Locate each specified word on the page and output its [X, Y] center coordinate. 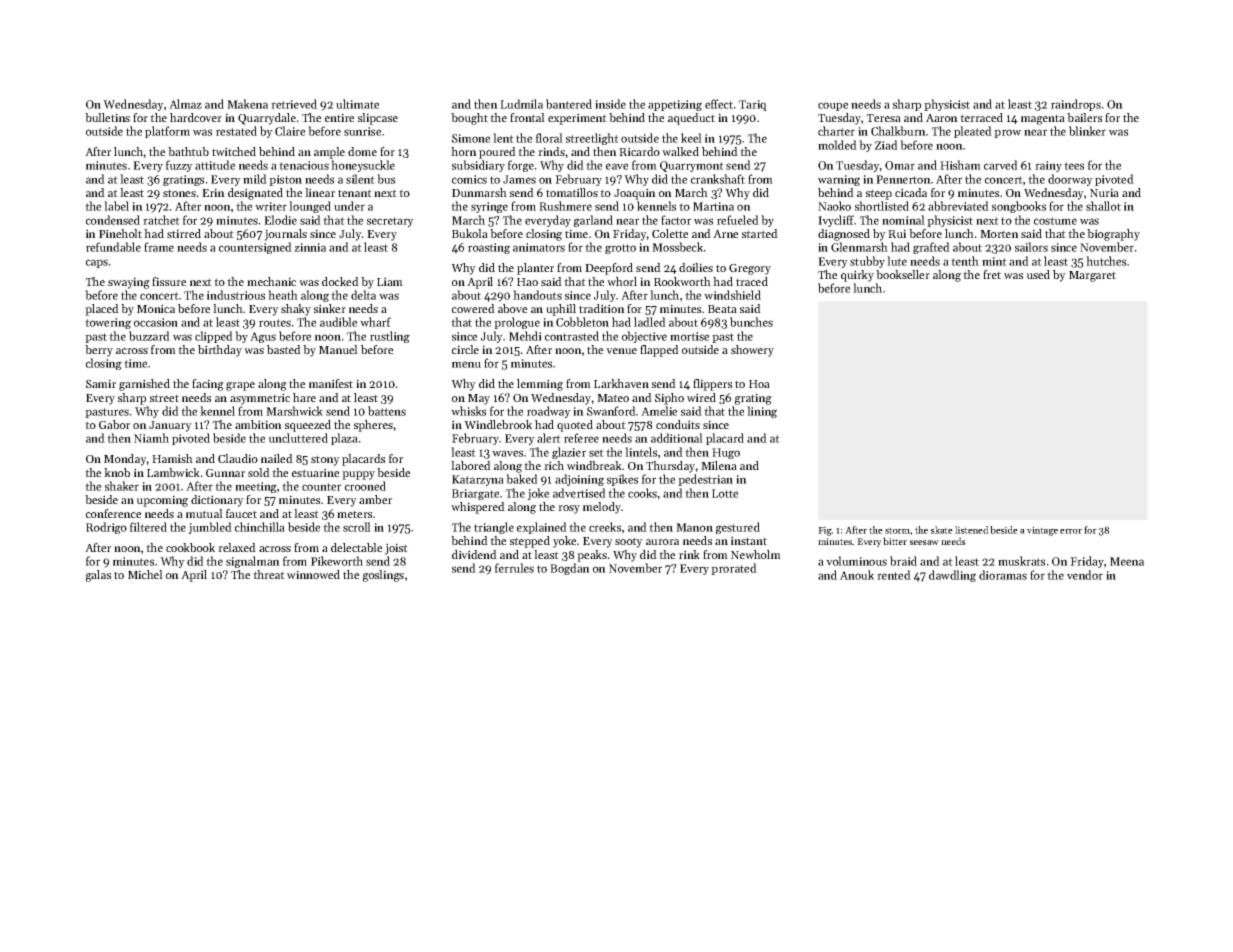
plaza [344, 439]
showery [752, 351]
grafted [931, 248]
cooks [643, 493]
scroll [357, 527]
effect [719, 104]
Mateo [613, 398]
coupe [833, 106]
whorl [622, 281]
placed [102, 310]
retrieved [294, 104]
